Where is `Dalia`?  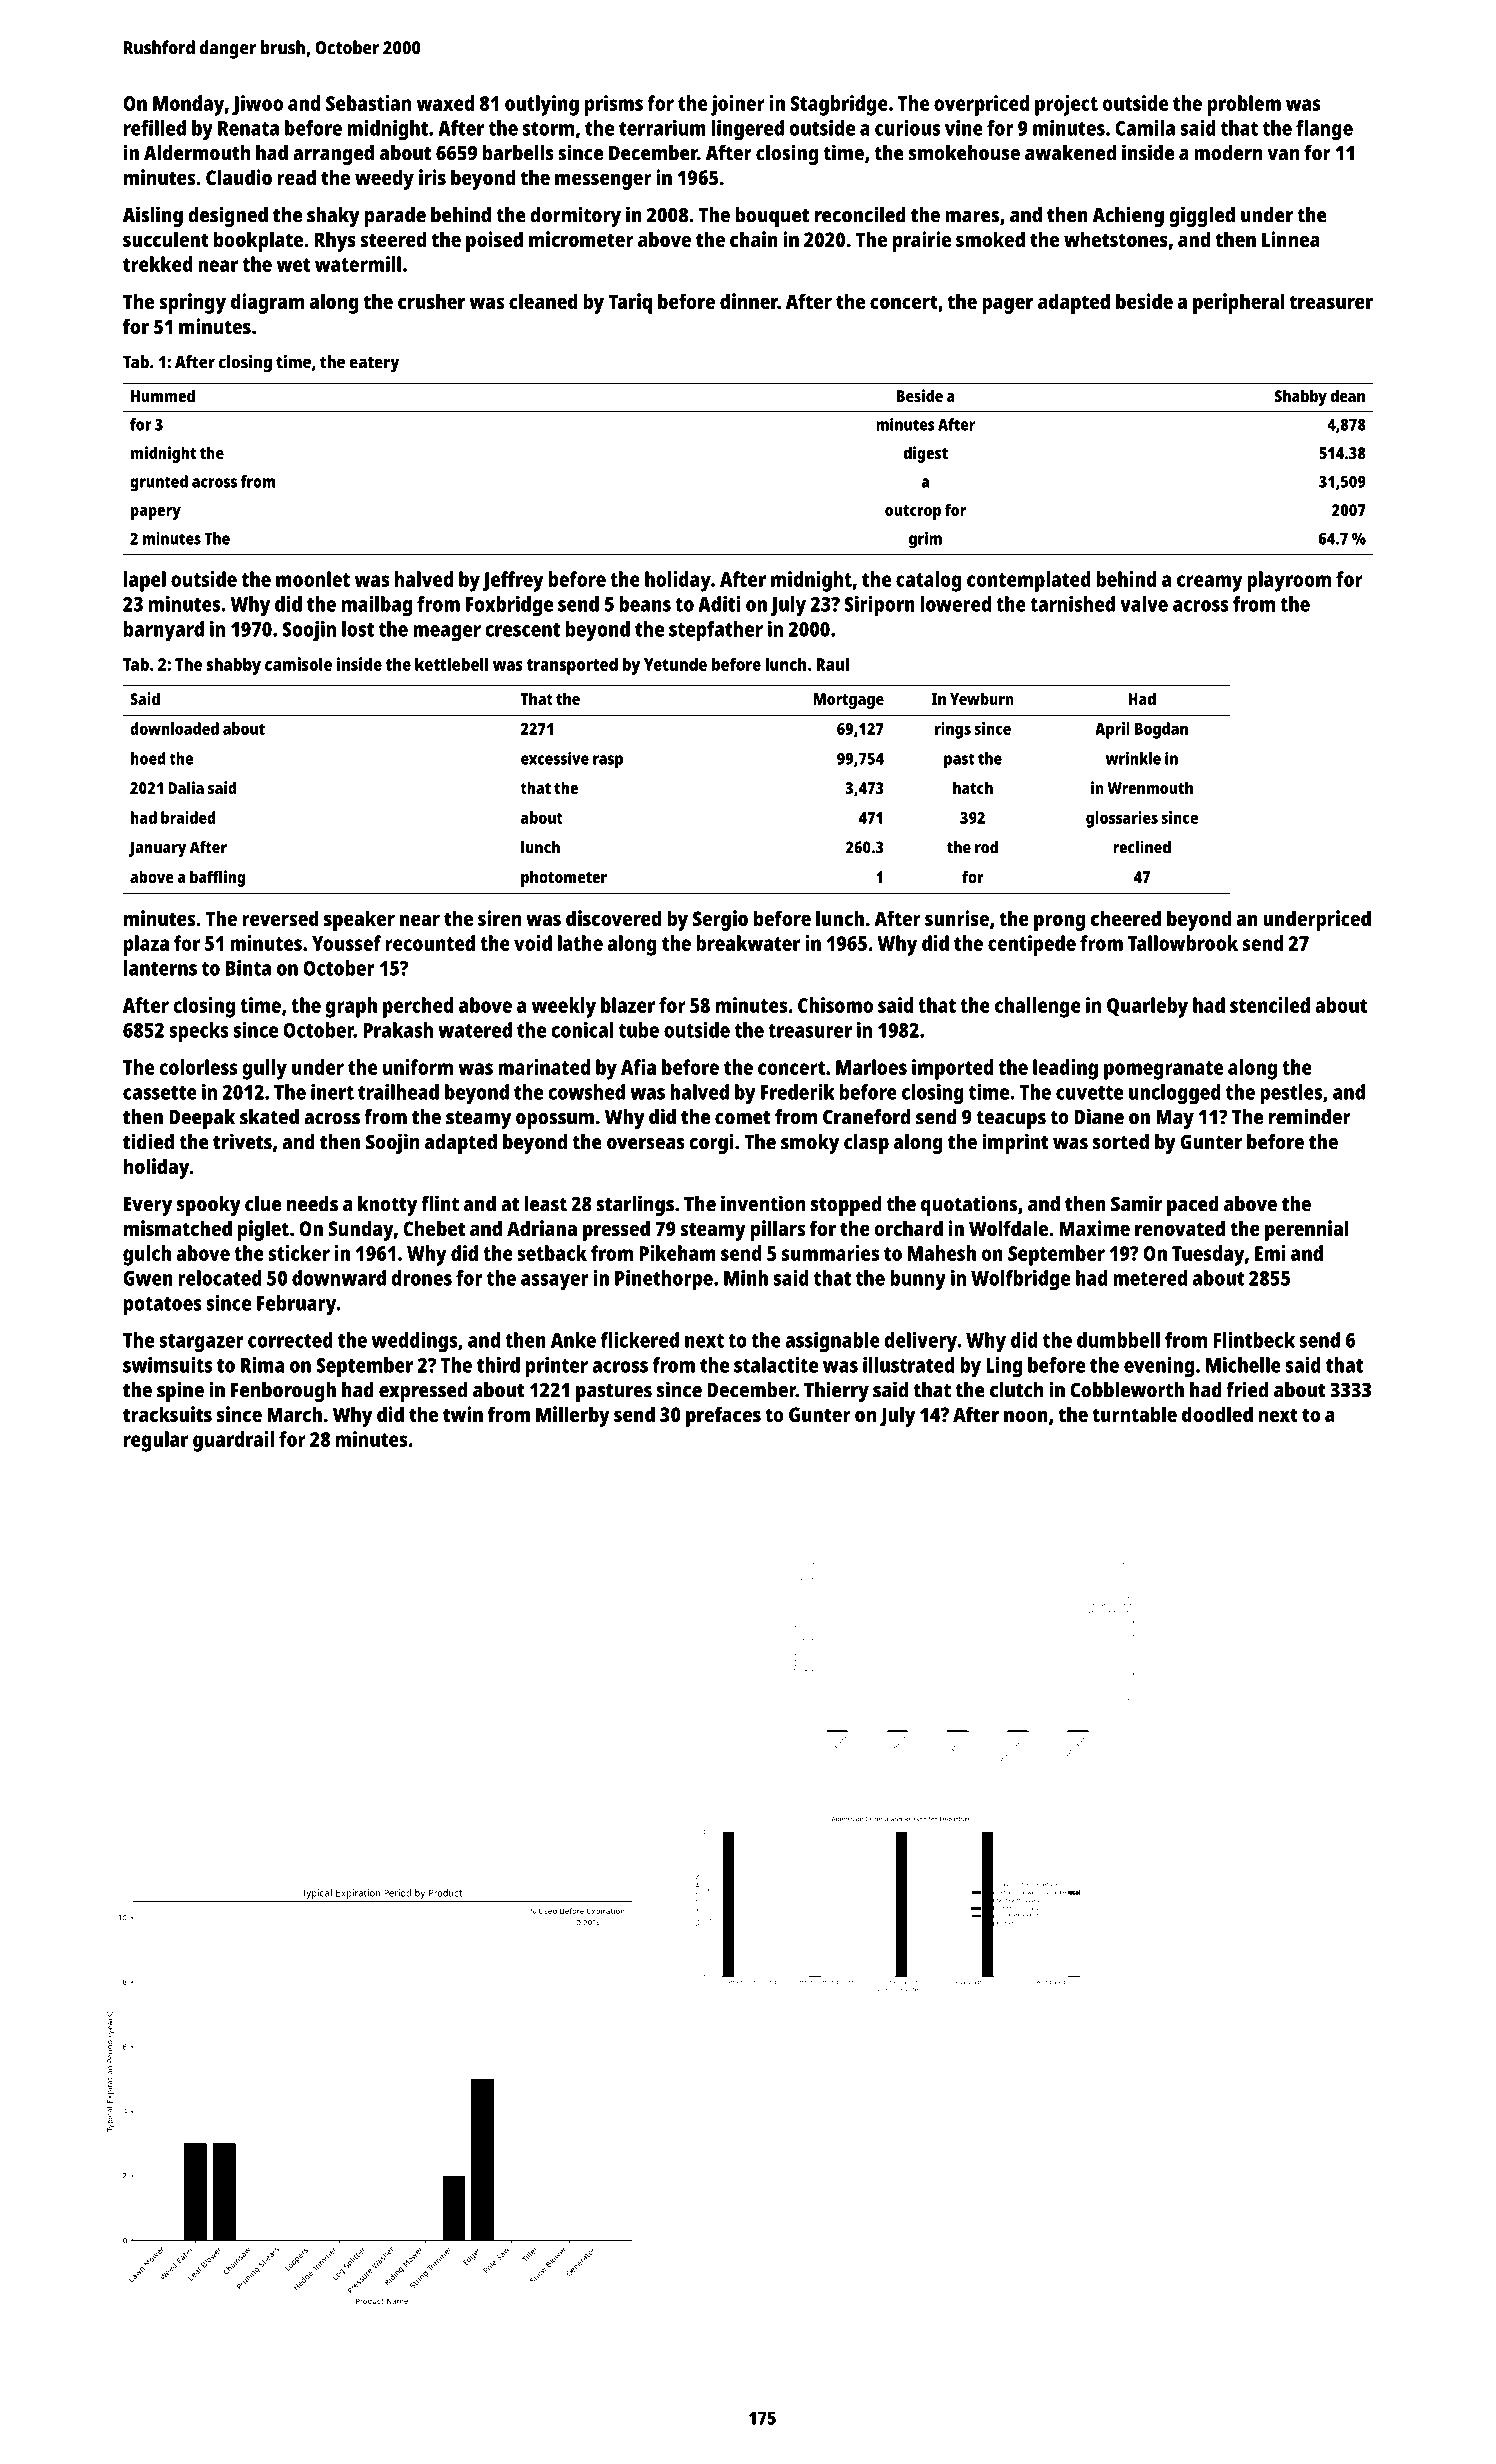
Dalia is located at coordinates (186, 787).
